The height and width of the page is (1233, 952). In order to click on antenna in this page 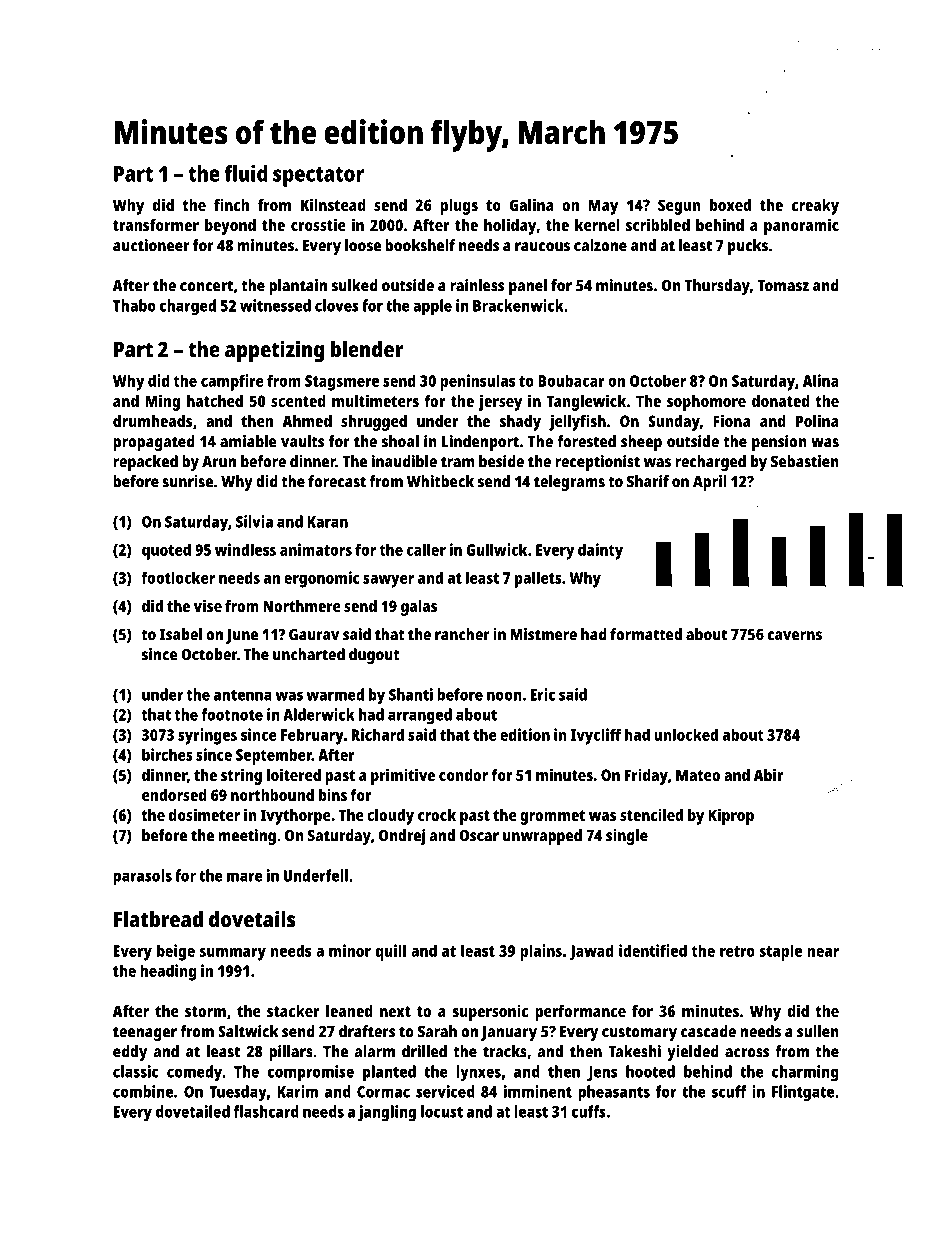, I will do `click(243, 695)`.
